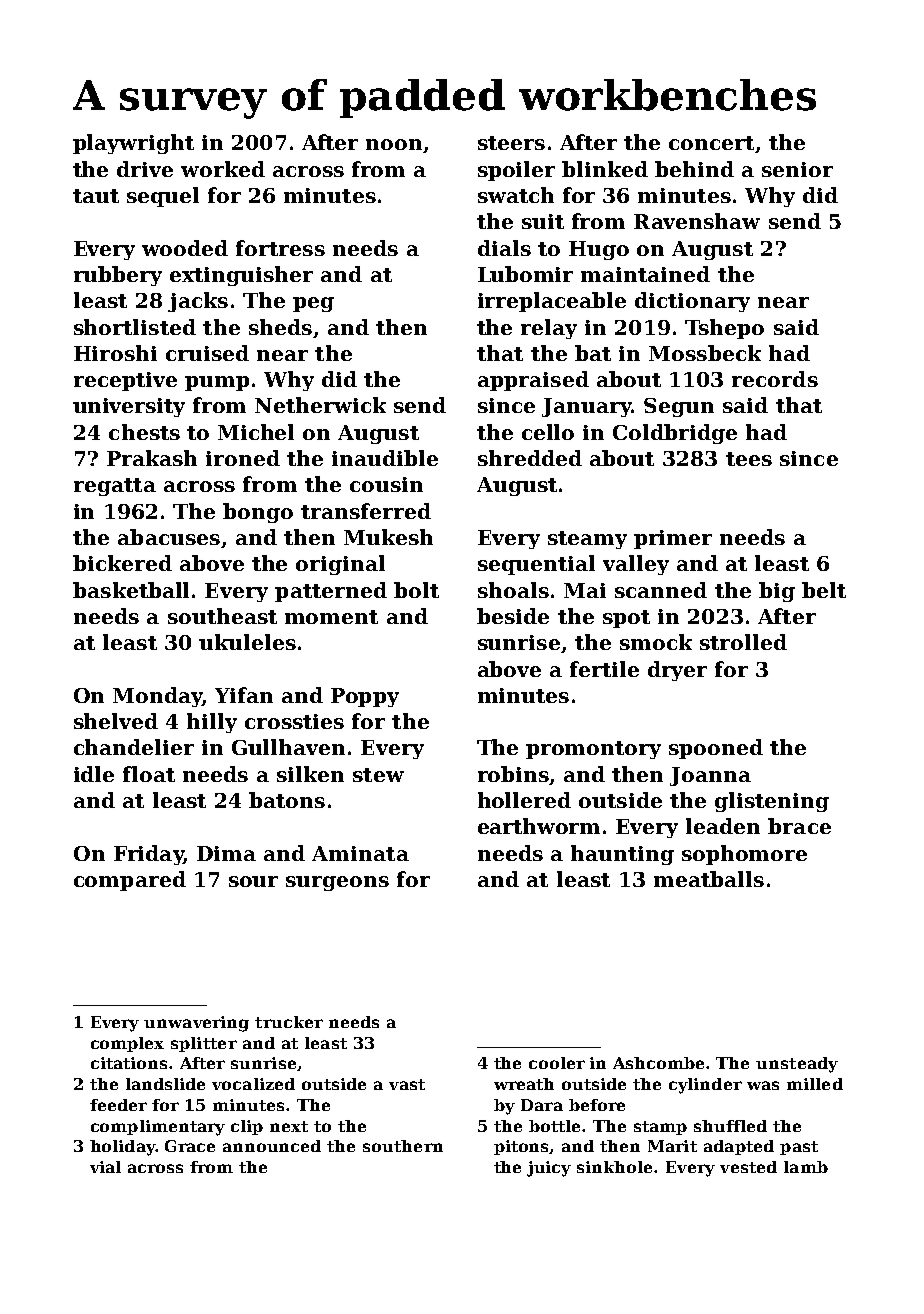  Describe the element at coordinates (797, 169) in the page. I see `senior` at that location.
